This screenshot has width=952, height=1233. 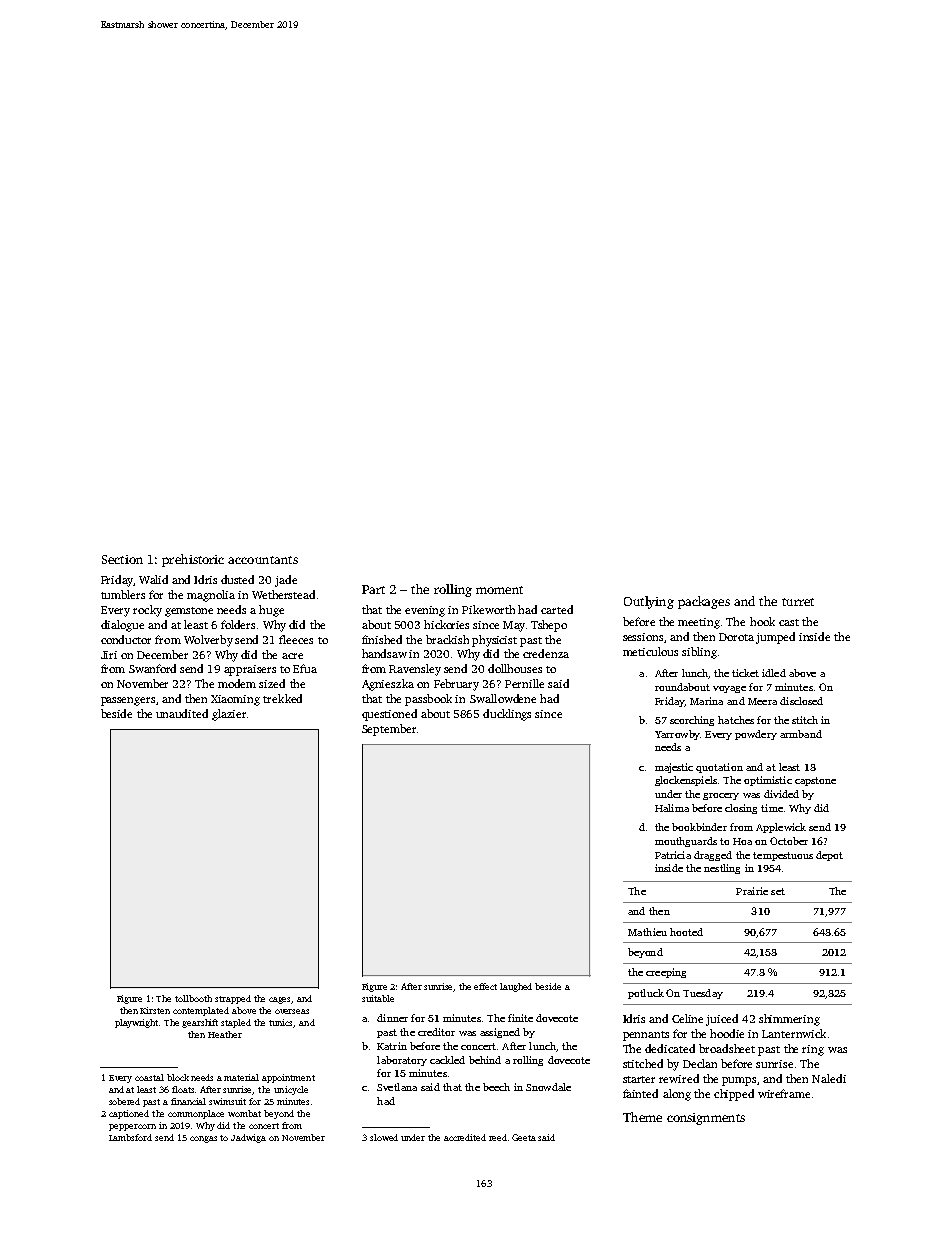 What do you see at coordinates (130, 1137) in the screenshot?
I see `Lambsford` at bounding box center [130, 1137].
